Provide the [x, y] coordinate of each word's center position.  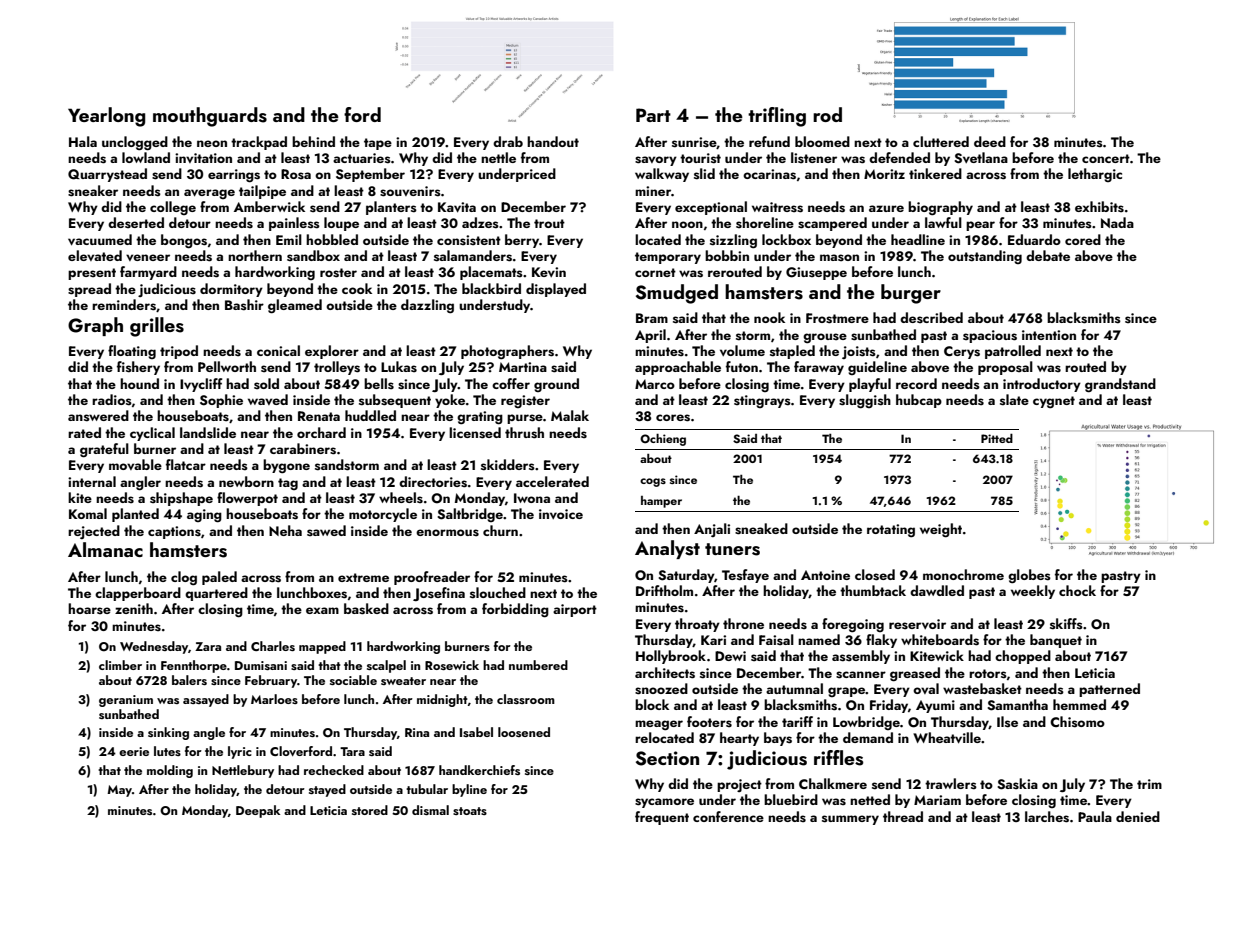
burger [911, 294]
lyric [240, 752]
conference [728, 816]
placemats [491, 273]
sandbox [313, 256]
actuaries [362, 158]
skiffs [1066, 624]
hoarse [89, 609]
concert [1106, 158]
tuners [732, 549]
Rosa [296, 174]
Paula [1095, 816]
